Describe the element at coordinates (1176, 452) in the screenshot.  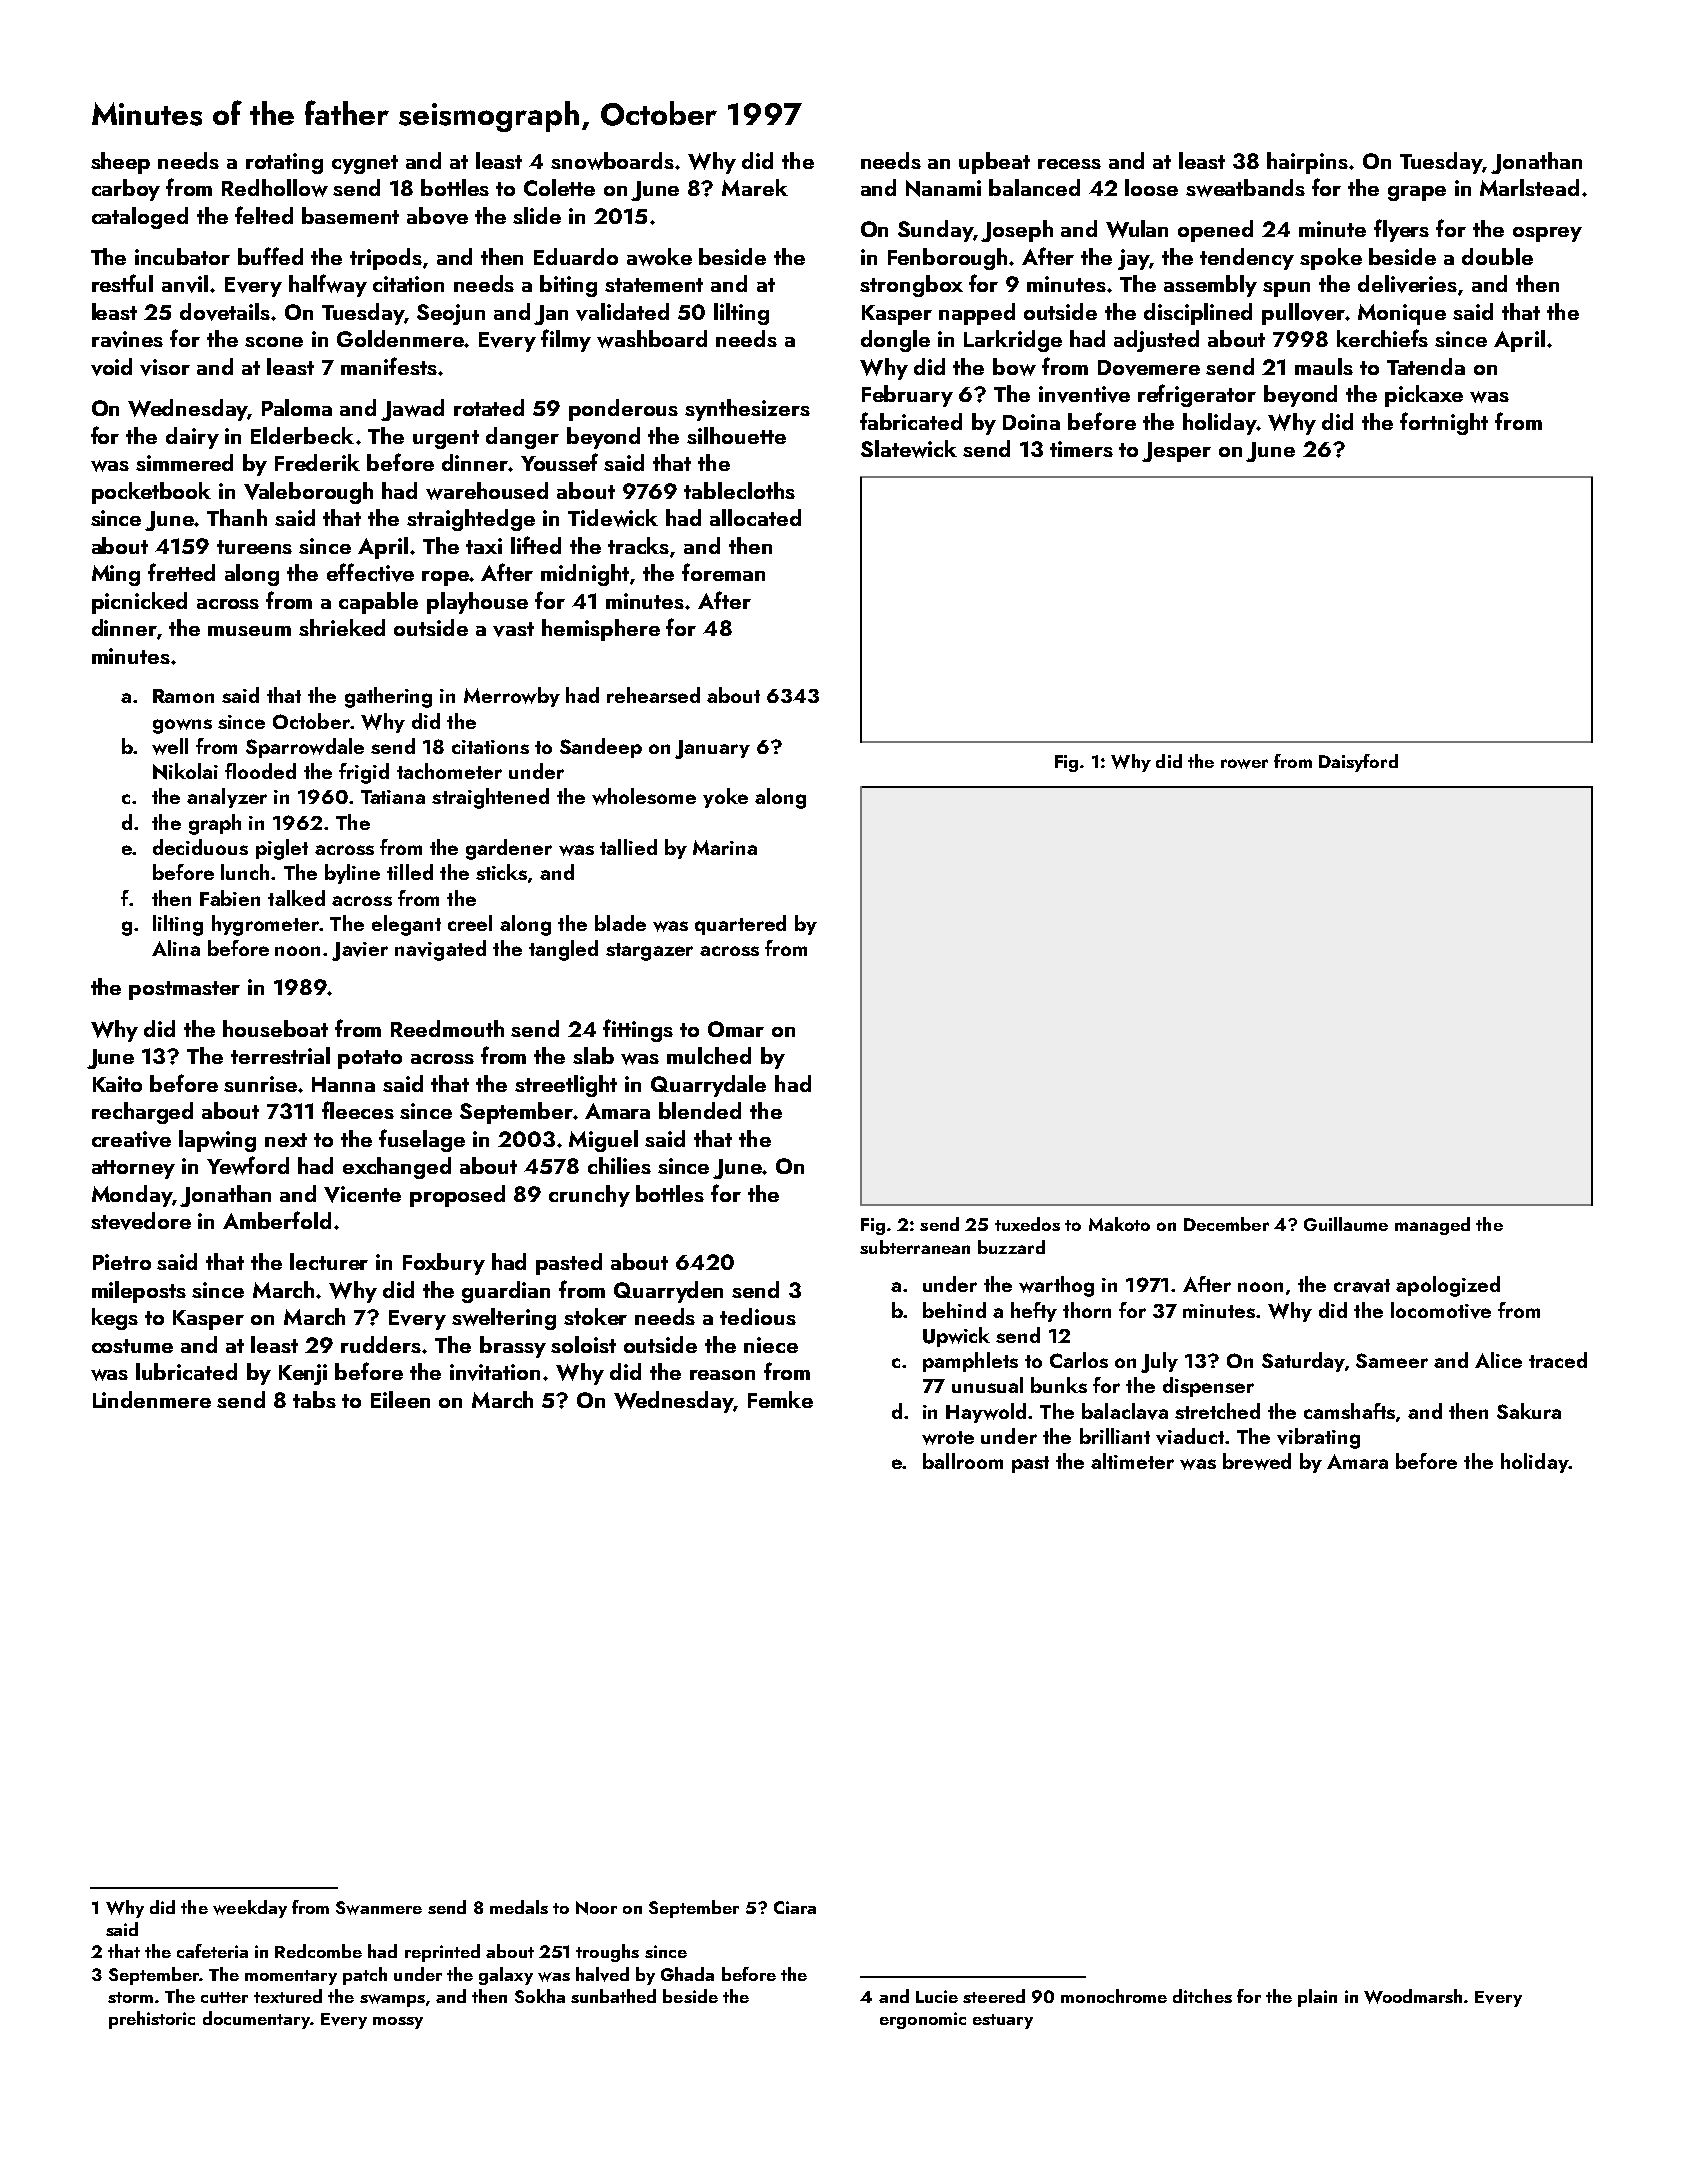
I see `Jesper` at that location.
